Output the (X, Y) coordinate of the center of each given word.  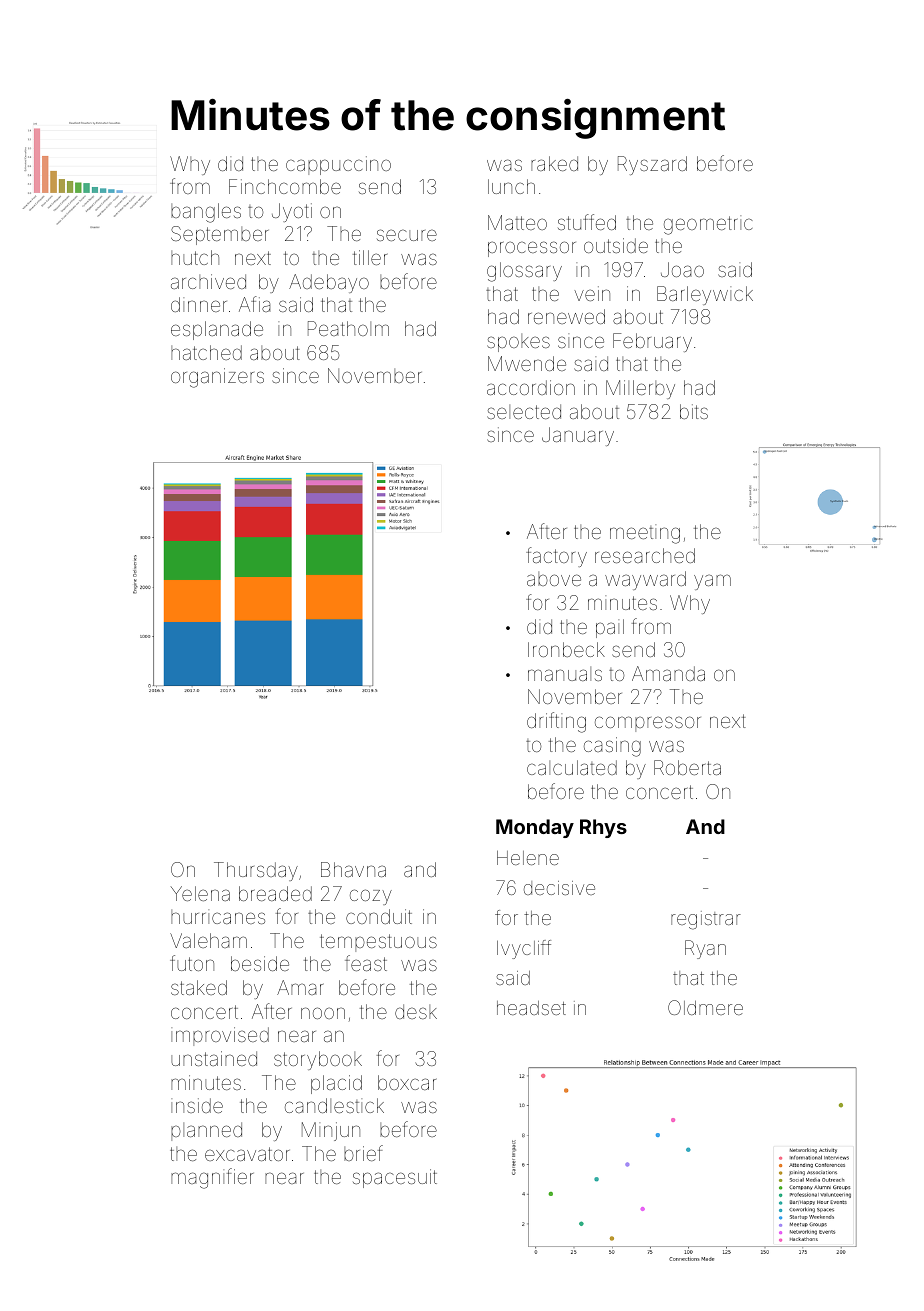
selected (524, 411)
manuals (565, 674)
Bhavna (353, 869)
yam (712, 582)
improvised (220, 1036)
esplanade (217, 330)
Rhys (603, 828)
